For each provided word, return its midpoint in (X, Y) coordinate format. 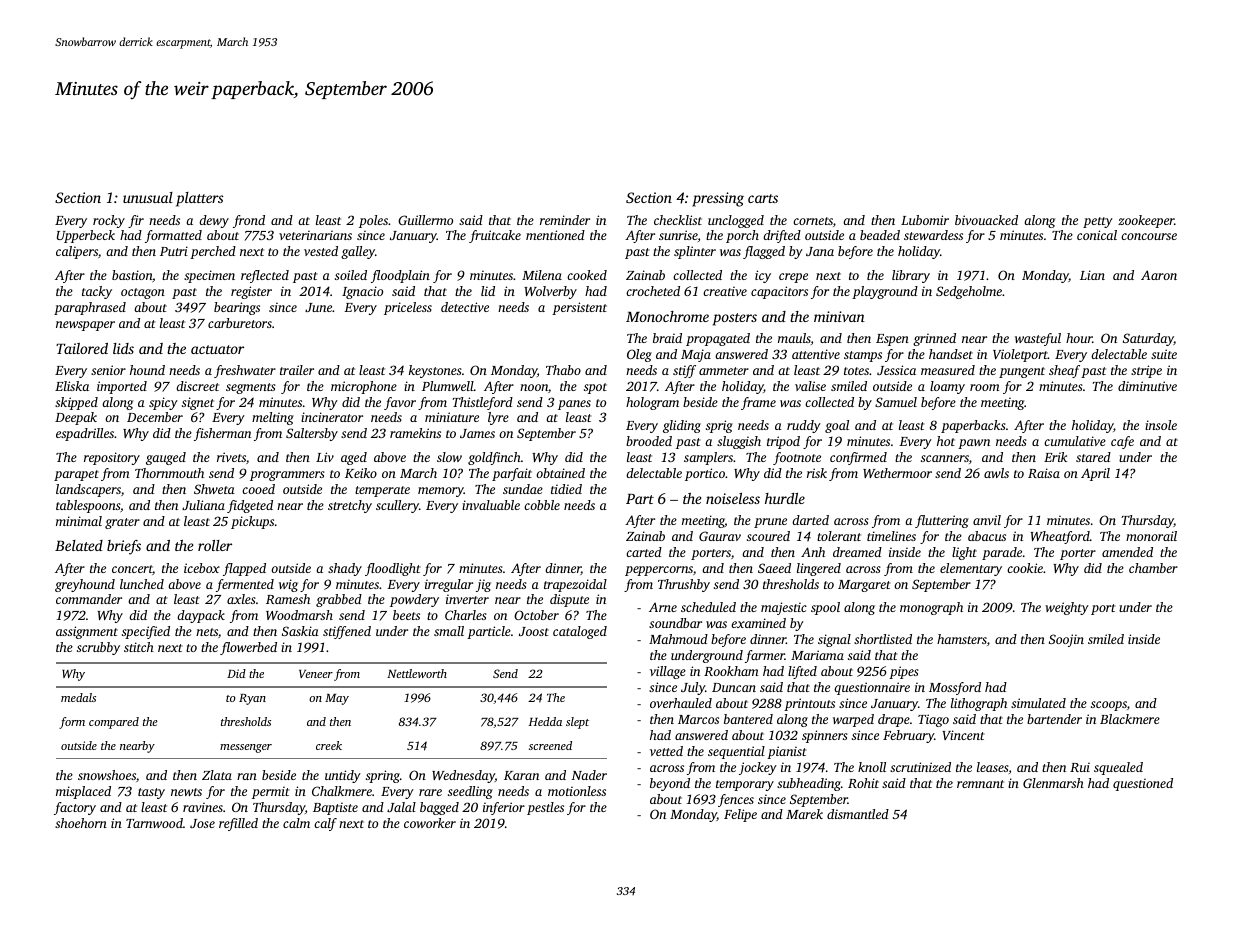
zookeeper (1146, 221)
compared (114, 723)
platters (199, 199)
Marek (804, 814)
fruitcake (495, 236)
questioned (1143, 784)
